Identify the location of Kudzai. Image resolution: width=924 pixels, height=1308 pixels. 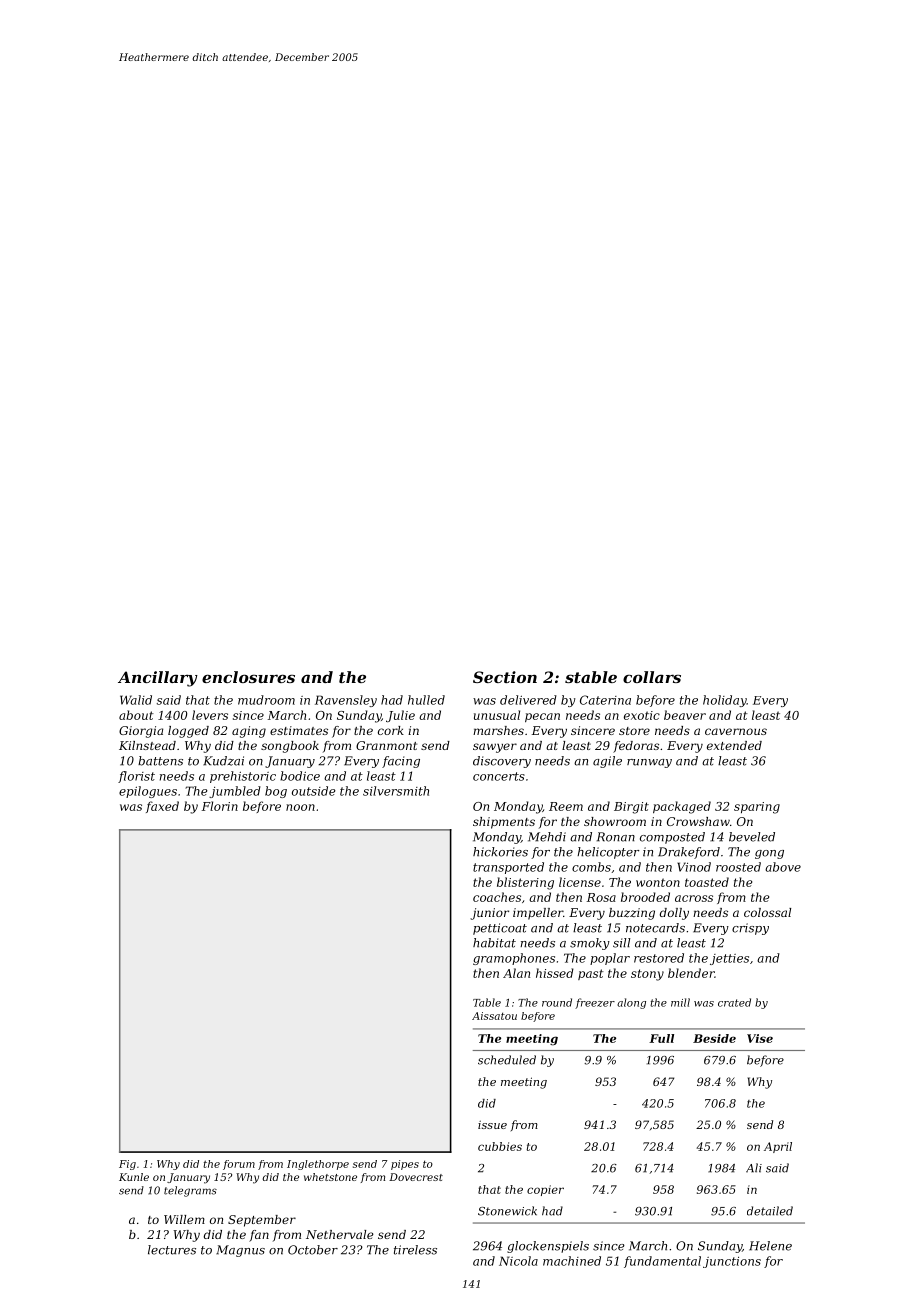
(223, 761).
